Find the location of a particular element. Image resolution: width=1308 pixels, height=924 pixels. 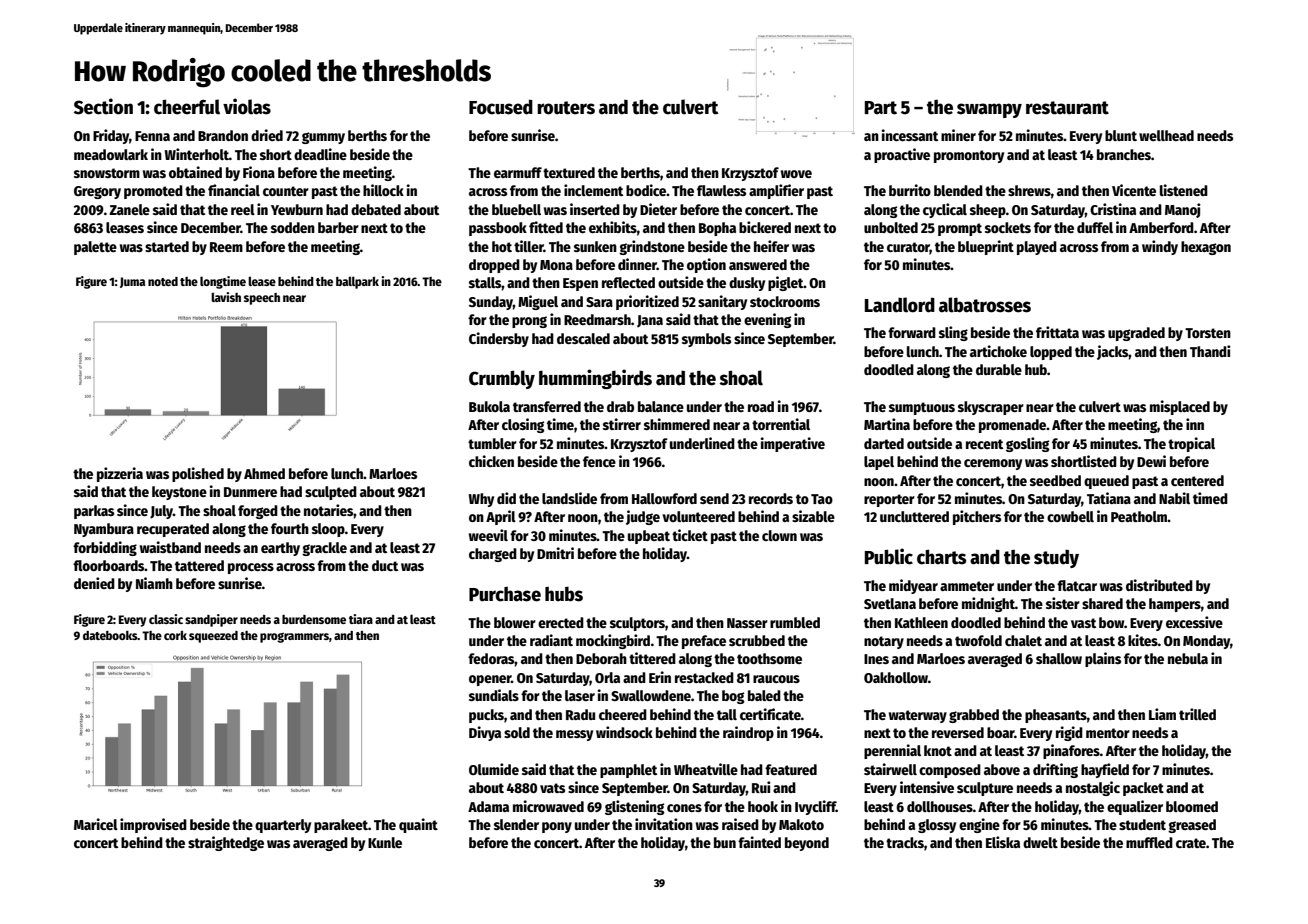

Kunle is located at coordinates (385, 842).
